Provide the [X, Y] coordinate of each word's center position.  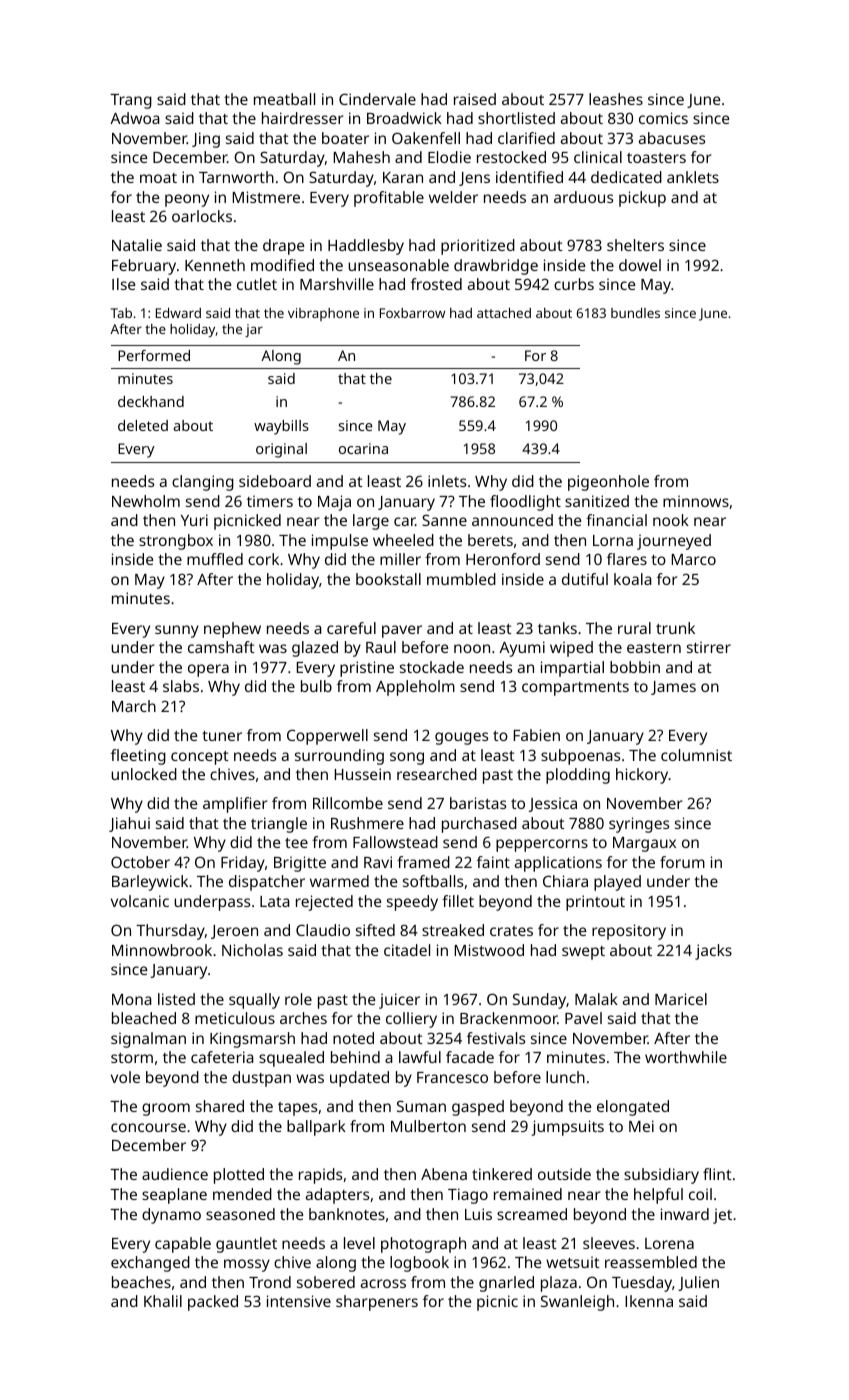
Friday [243, 864]
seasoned [240, 1214]
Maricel [681, 999]
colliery [411, 1020]
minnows [696, 501]
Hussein [363, 774]
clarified [526, 138]
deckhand [151, 401]
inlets [447, 481]
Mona [132, 999]
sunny [177, 631]
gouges [461, 738]
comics [663, 118]
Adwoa [135, 118]
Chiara [565, 881]
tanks [557, 628]
